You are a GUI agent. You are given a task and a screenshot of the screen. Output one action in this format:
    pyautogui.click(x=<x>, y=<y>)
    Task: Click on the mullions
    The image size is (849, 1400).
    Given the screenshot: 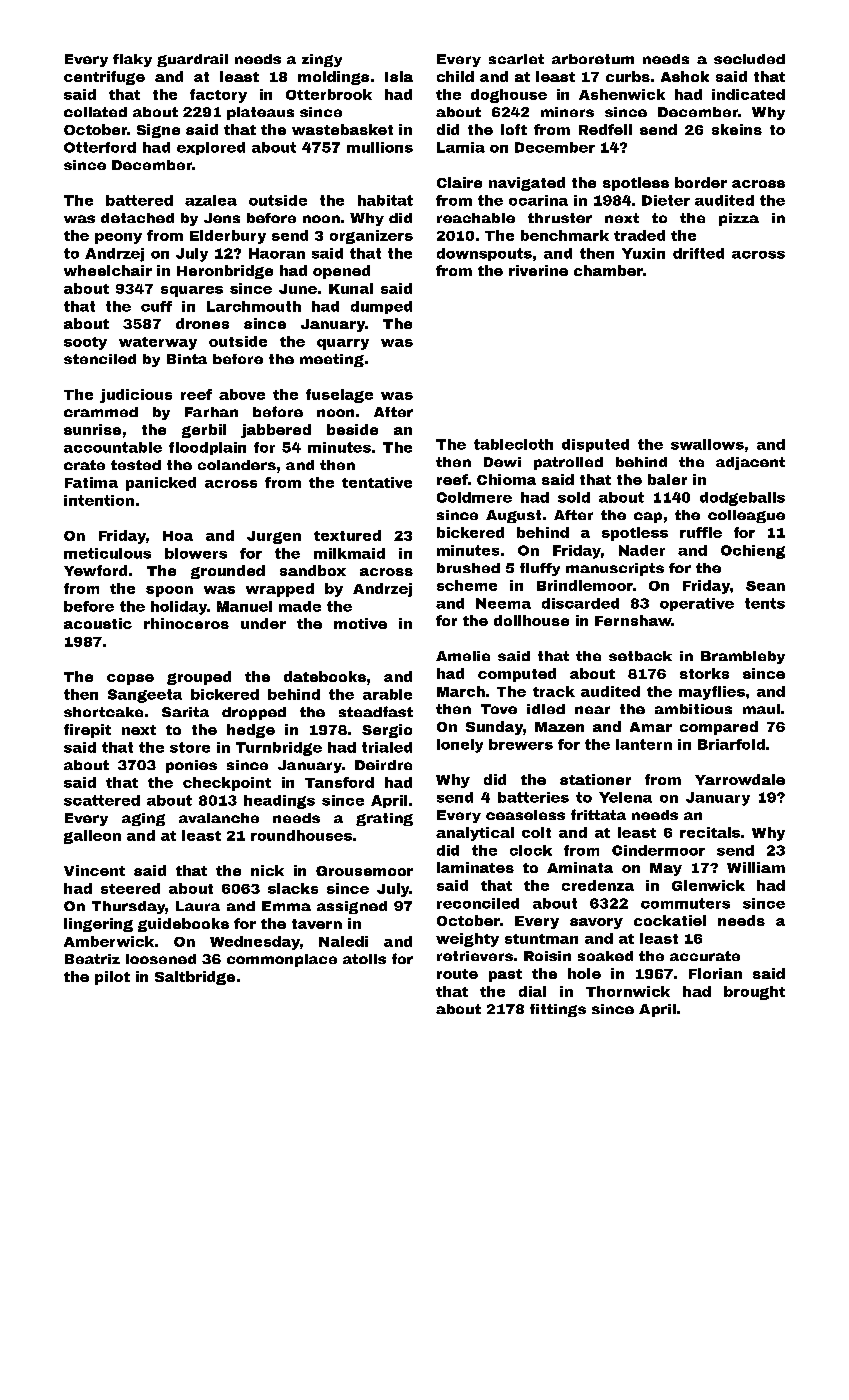 What is the action you would take?
    pyautogui.click(x=380, y=147)
